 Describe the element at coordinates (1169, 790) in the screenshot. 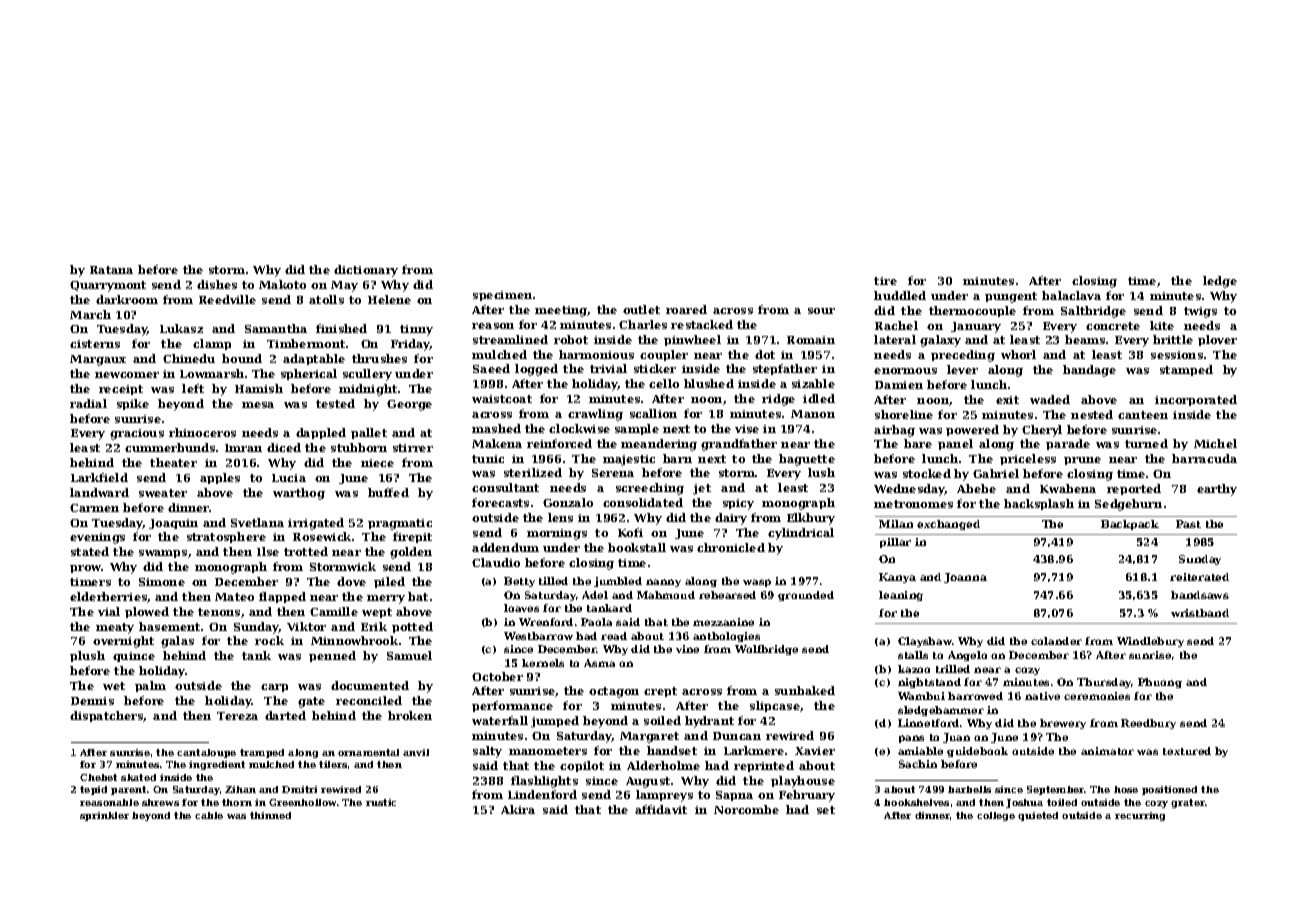

I see `positioned` at that location.
